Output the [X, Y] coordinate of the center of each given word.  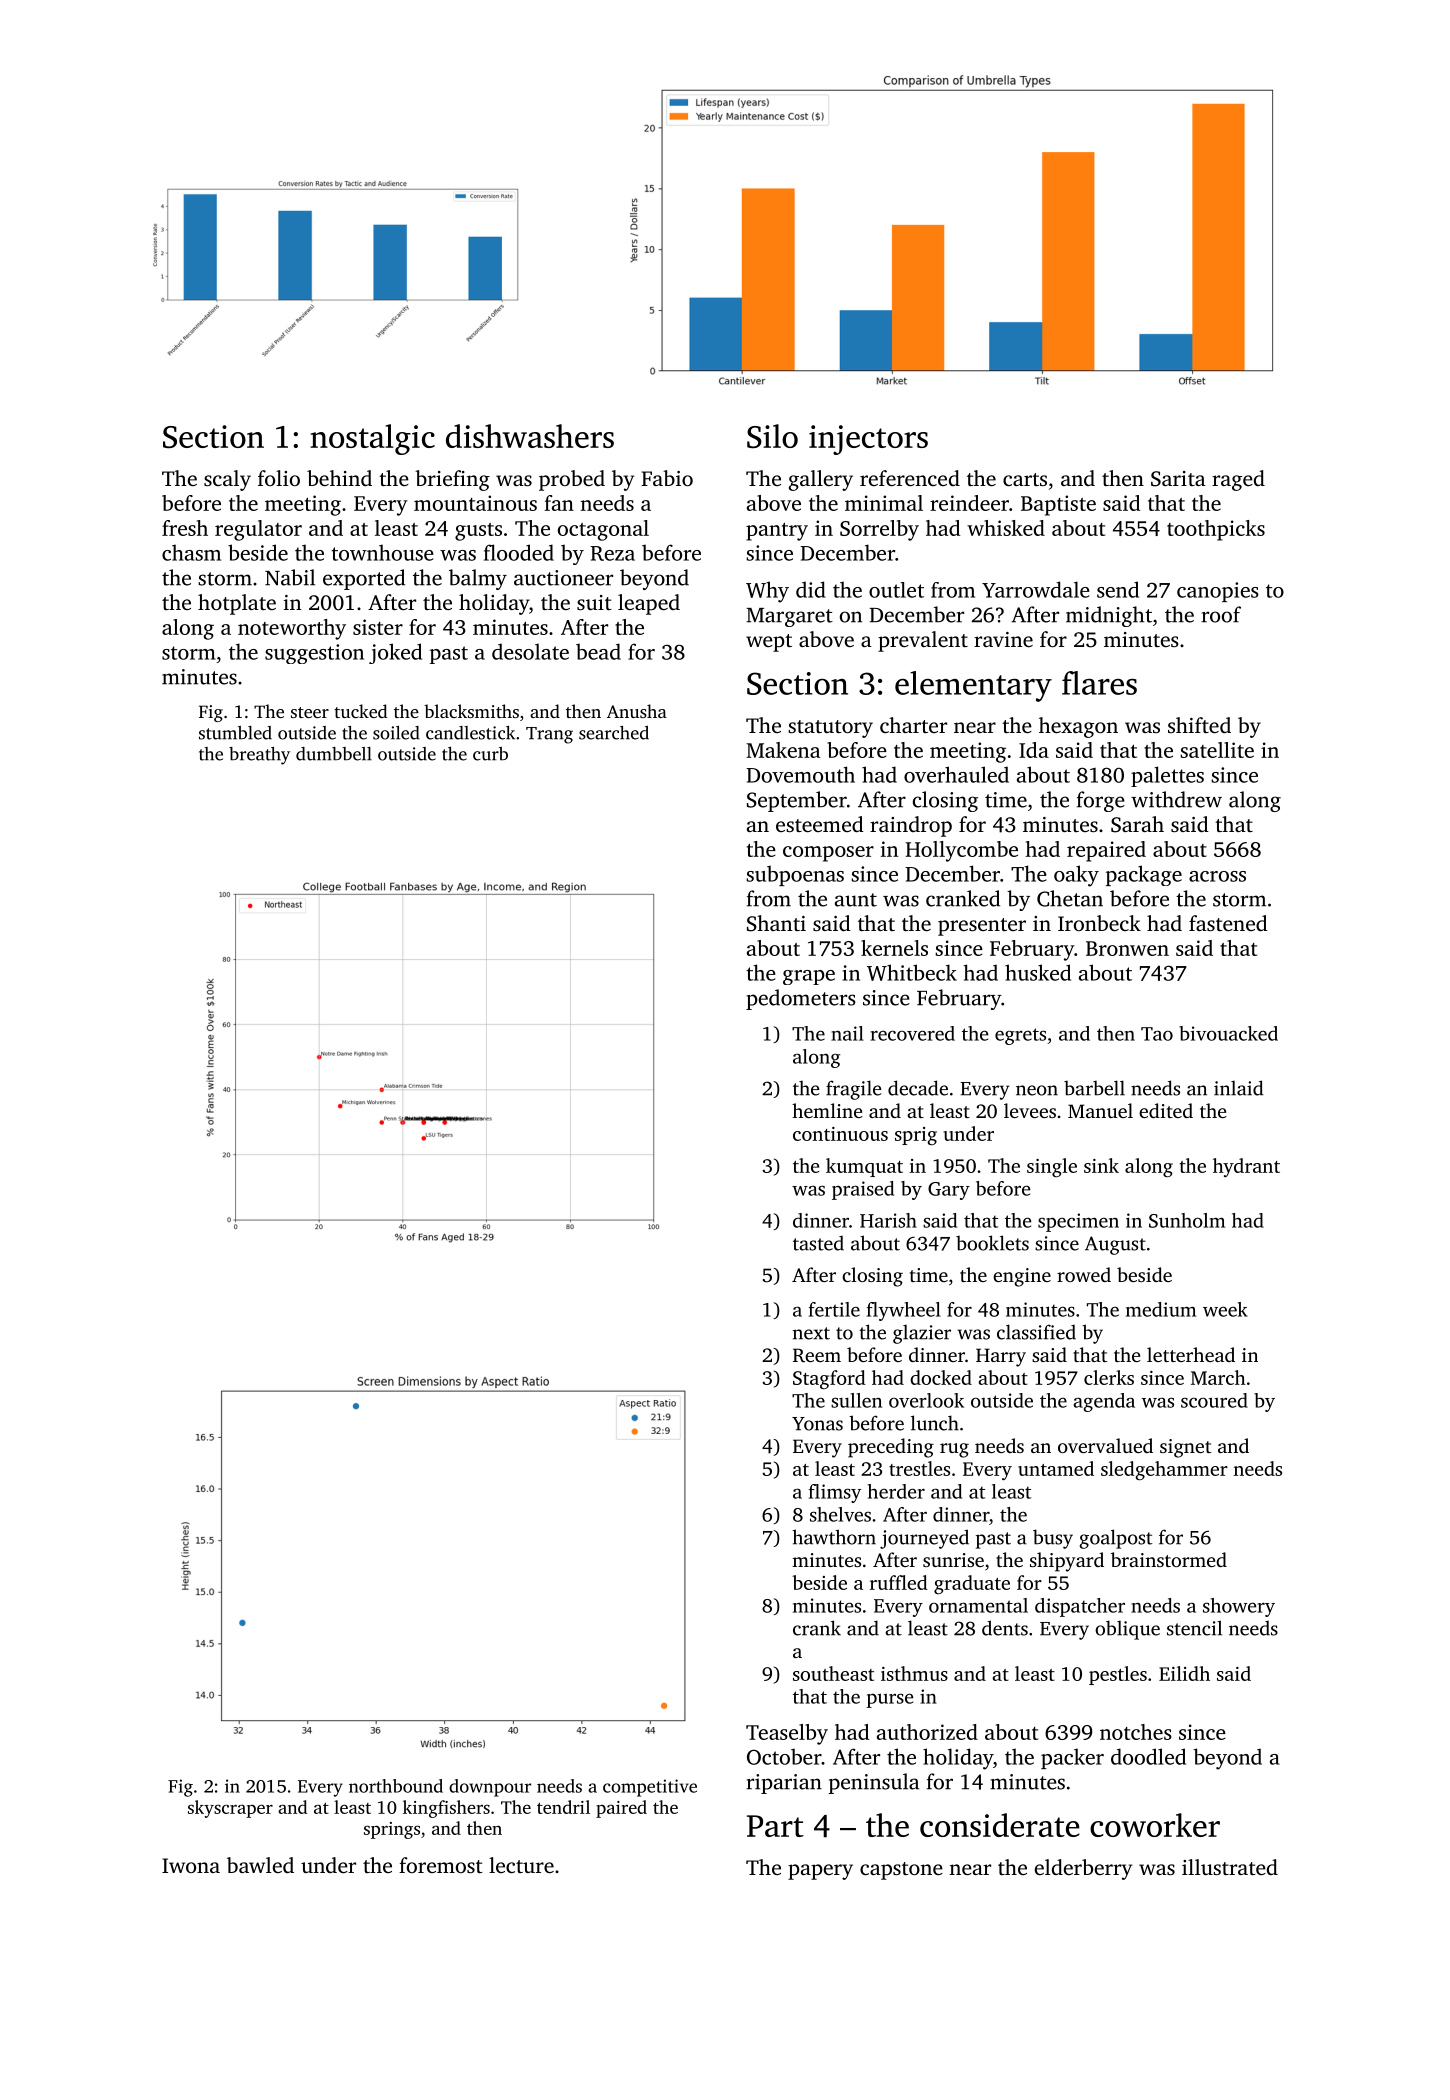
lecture [521, 1865]
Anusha [637, 711]
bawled [260, 1865]
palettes [1167, 776]
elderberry [1083, 1869]
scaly [227, 480]
